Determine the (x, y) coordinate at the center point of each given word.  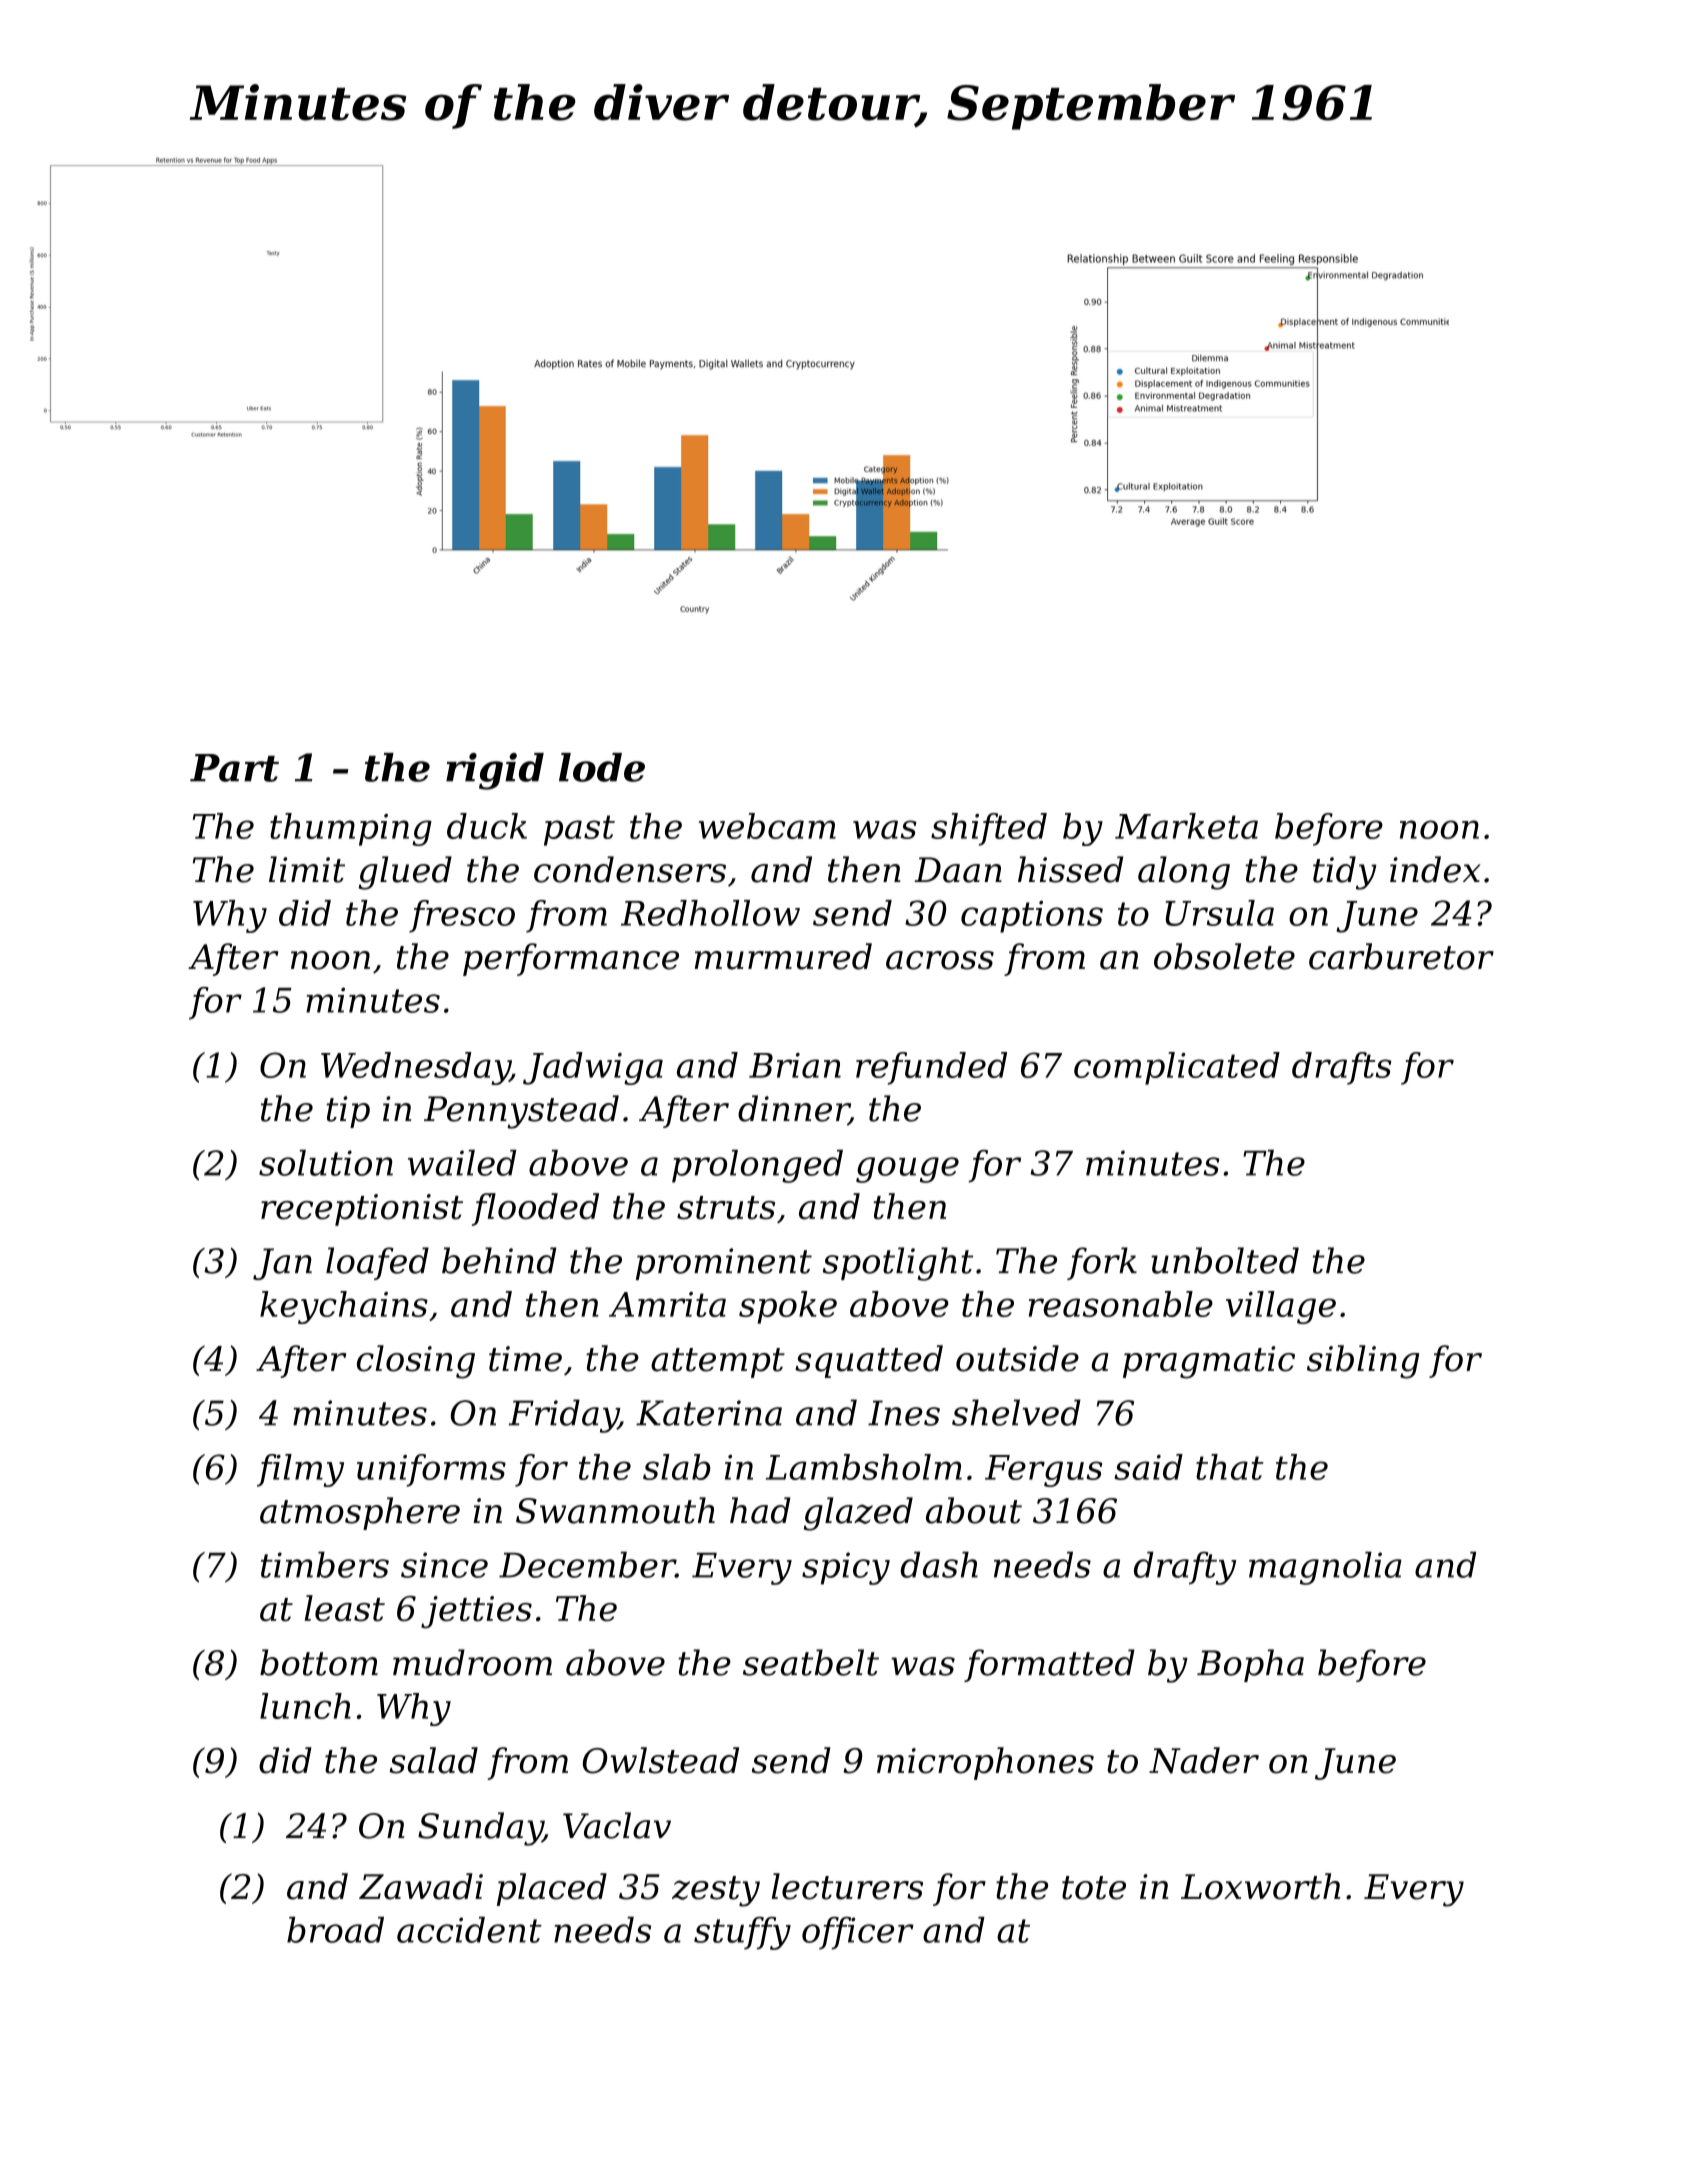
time (525, 1359)
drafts (1342, 1068)
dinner (793, 1109)
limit (307, 869)
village (1281, 1307)
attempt (718, 1363)
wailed (462, 1163)
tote (1094, 1888)
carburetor (1401, 956)
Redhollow (710, 913)
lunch (305, 1706)
